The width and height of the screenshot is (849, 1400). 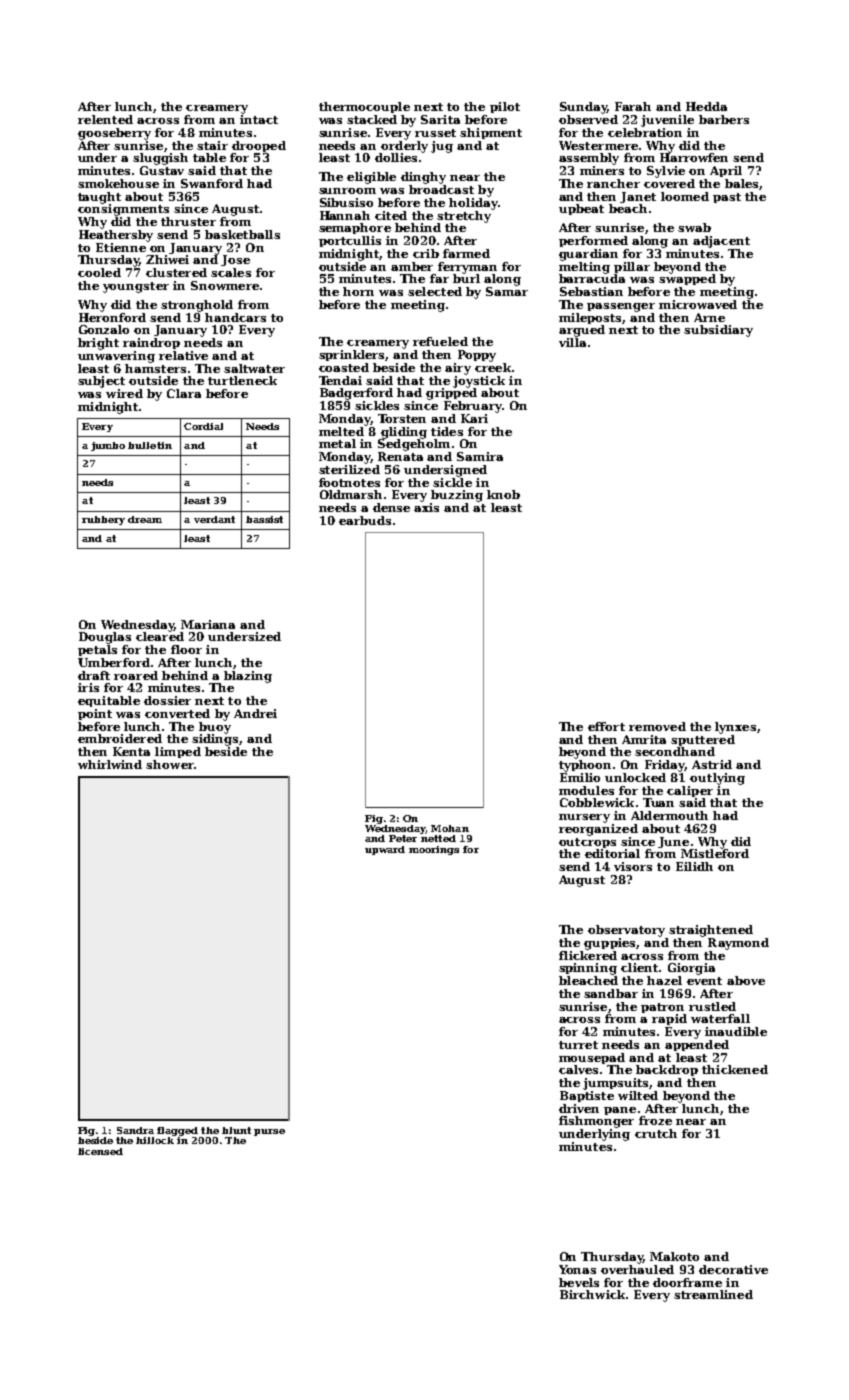 What do you see at coordinates (503, 494) in the screenshot?
I see `knob` at bounding box center [503, 494].
